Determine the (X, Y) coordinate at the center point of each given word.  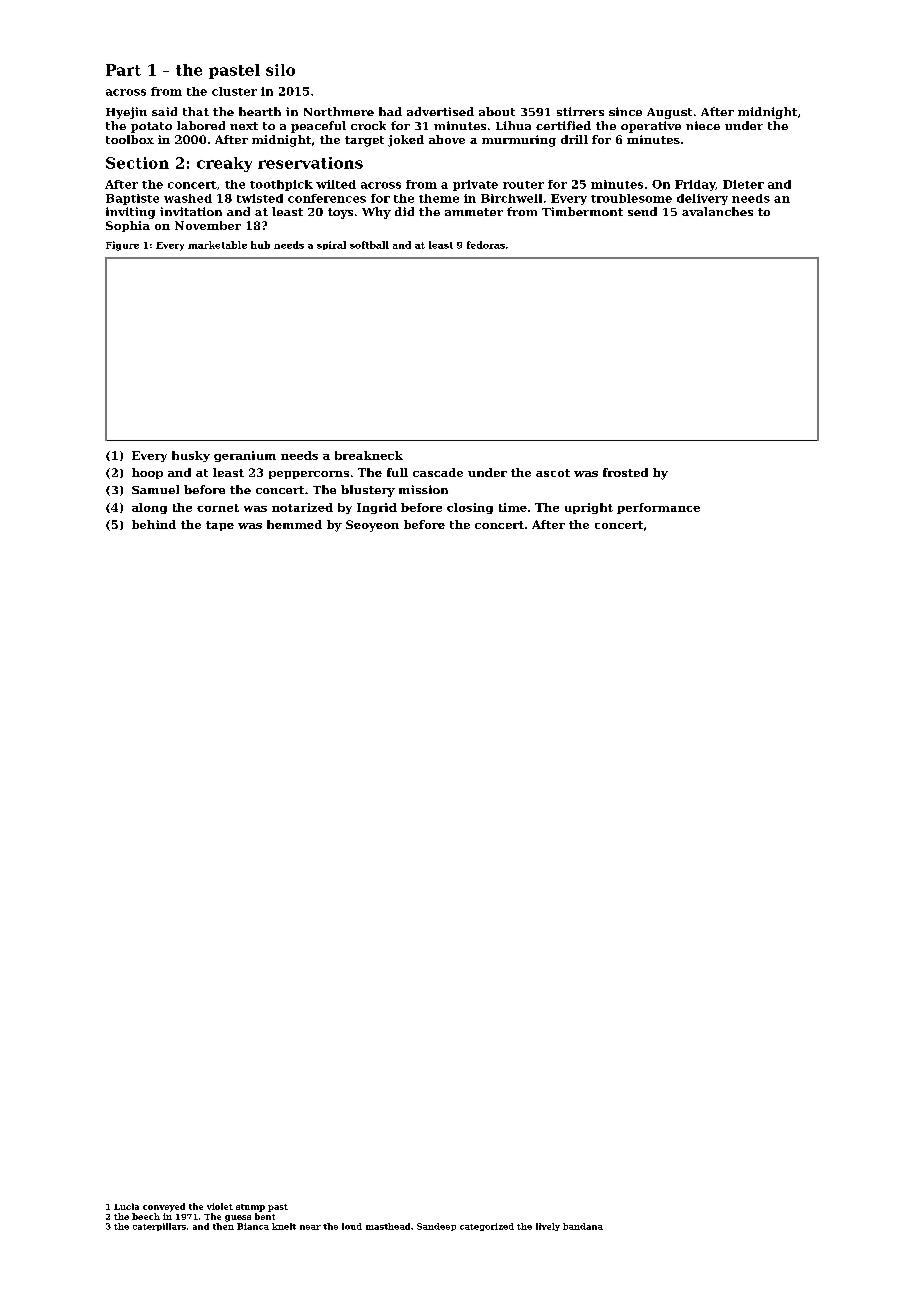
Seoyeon (372, 526)
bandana (583, 1226)
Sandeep (436, 1227)
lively (548, 1227)
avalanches (717, 211)
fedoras (486, 245)
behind (154, 524)
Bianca (253, 1226)
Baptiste (132, 199)
